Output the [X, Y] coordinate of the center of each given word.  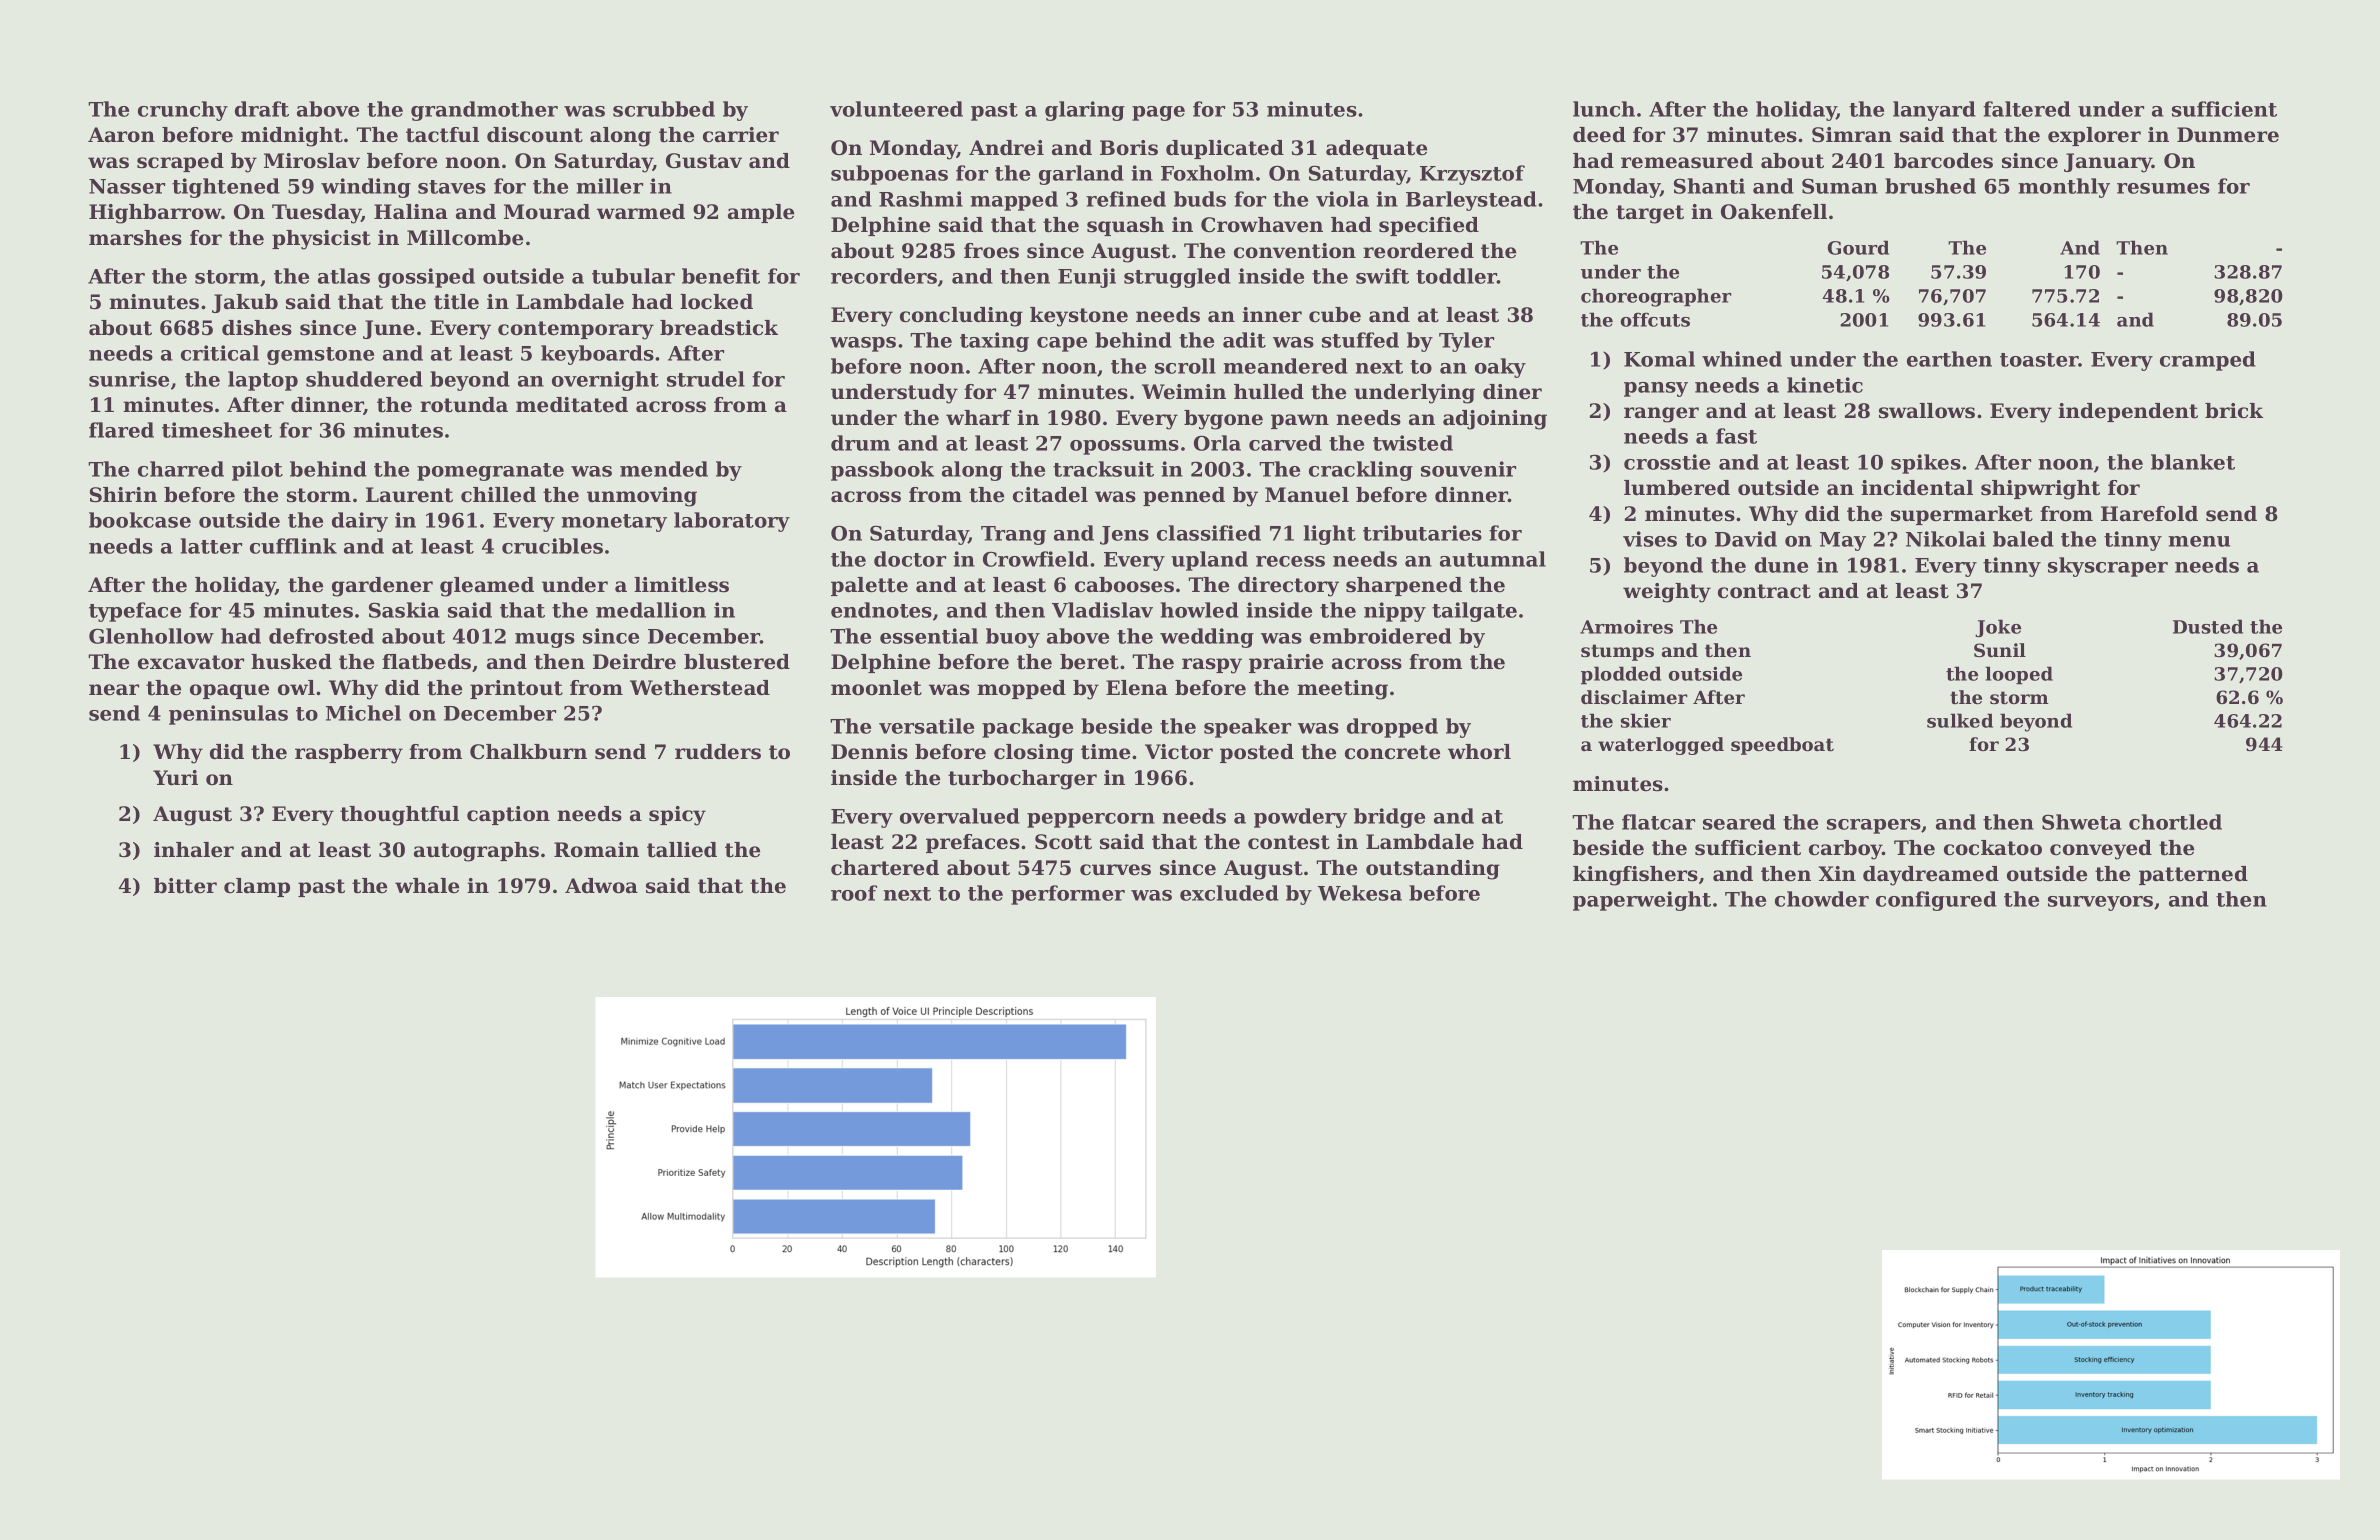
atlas [344, 276]
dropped [1392, 728]
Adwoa [601, 886]
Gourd [1858, 247]
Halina [411, 212]
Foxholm [1207, 173]
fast [1736, 436]
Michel [363, 713]
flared [121, 430]
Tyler [1466, 342]
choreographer [1656, 297]
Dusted [2208, 626]
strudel [706, 379]
